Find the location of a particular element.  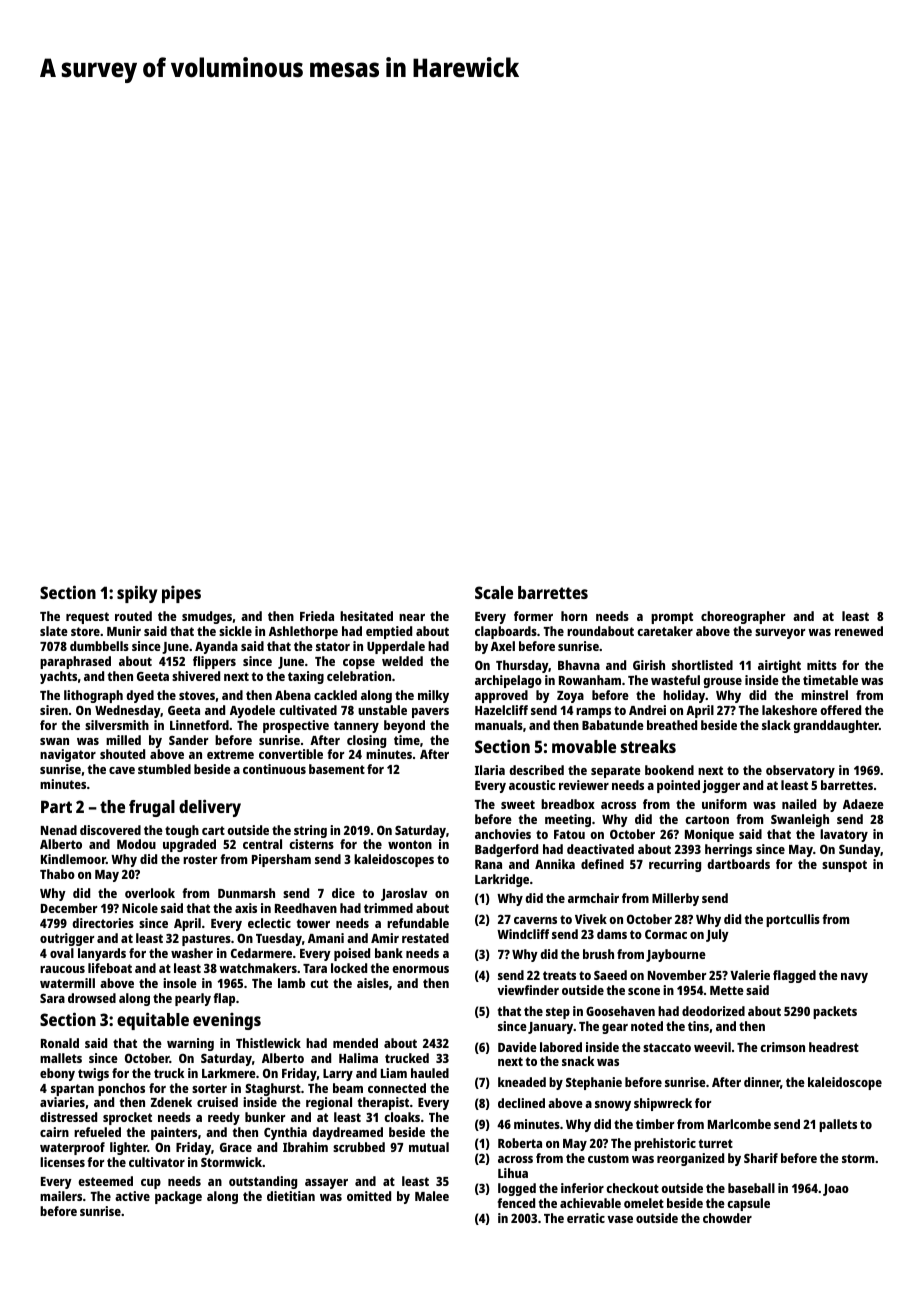

choreographer is located at coordinates (743, 617).
